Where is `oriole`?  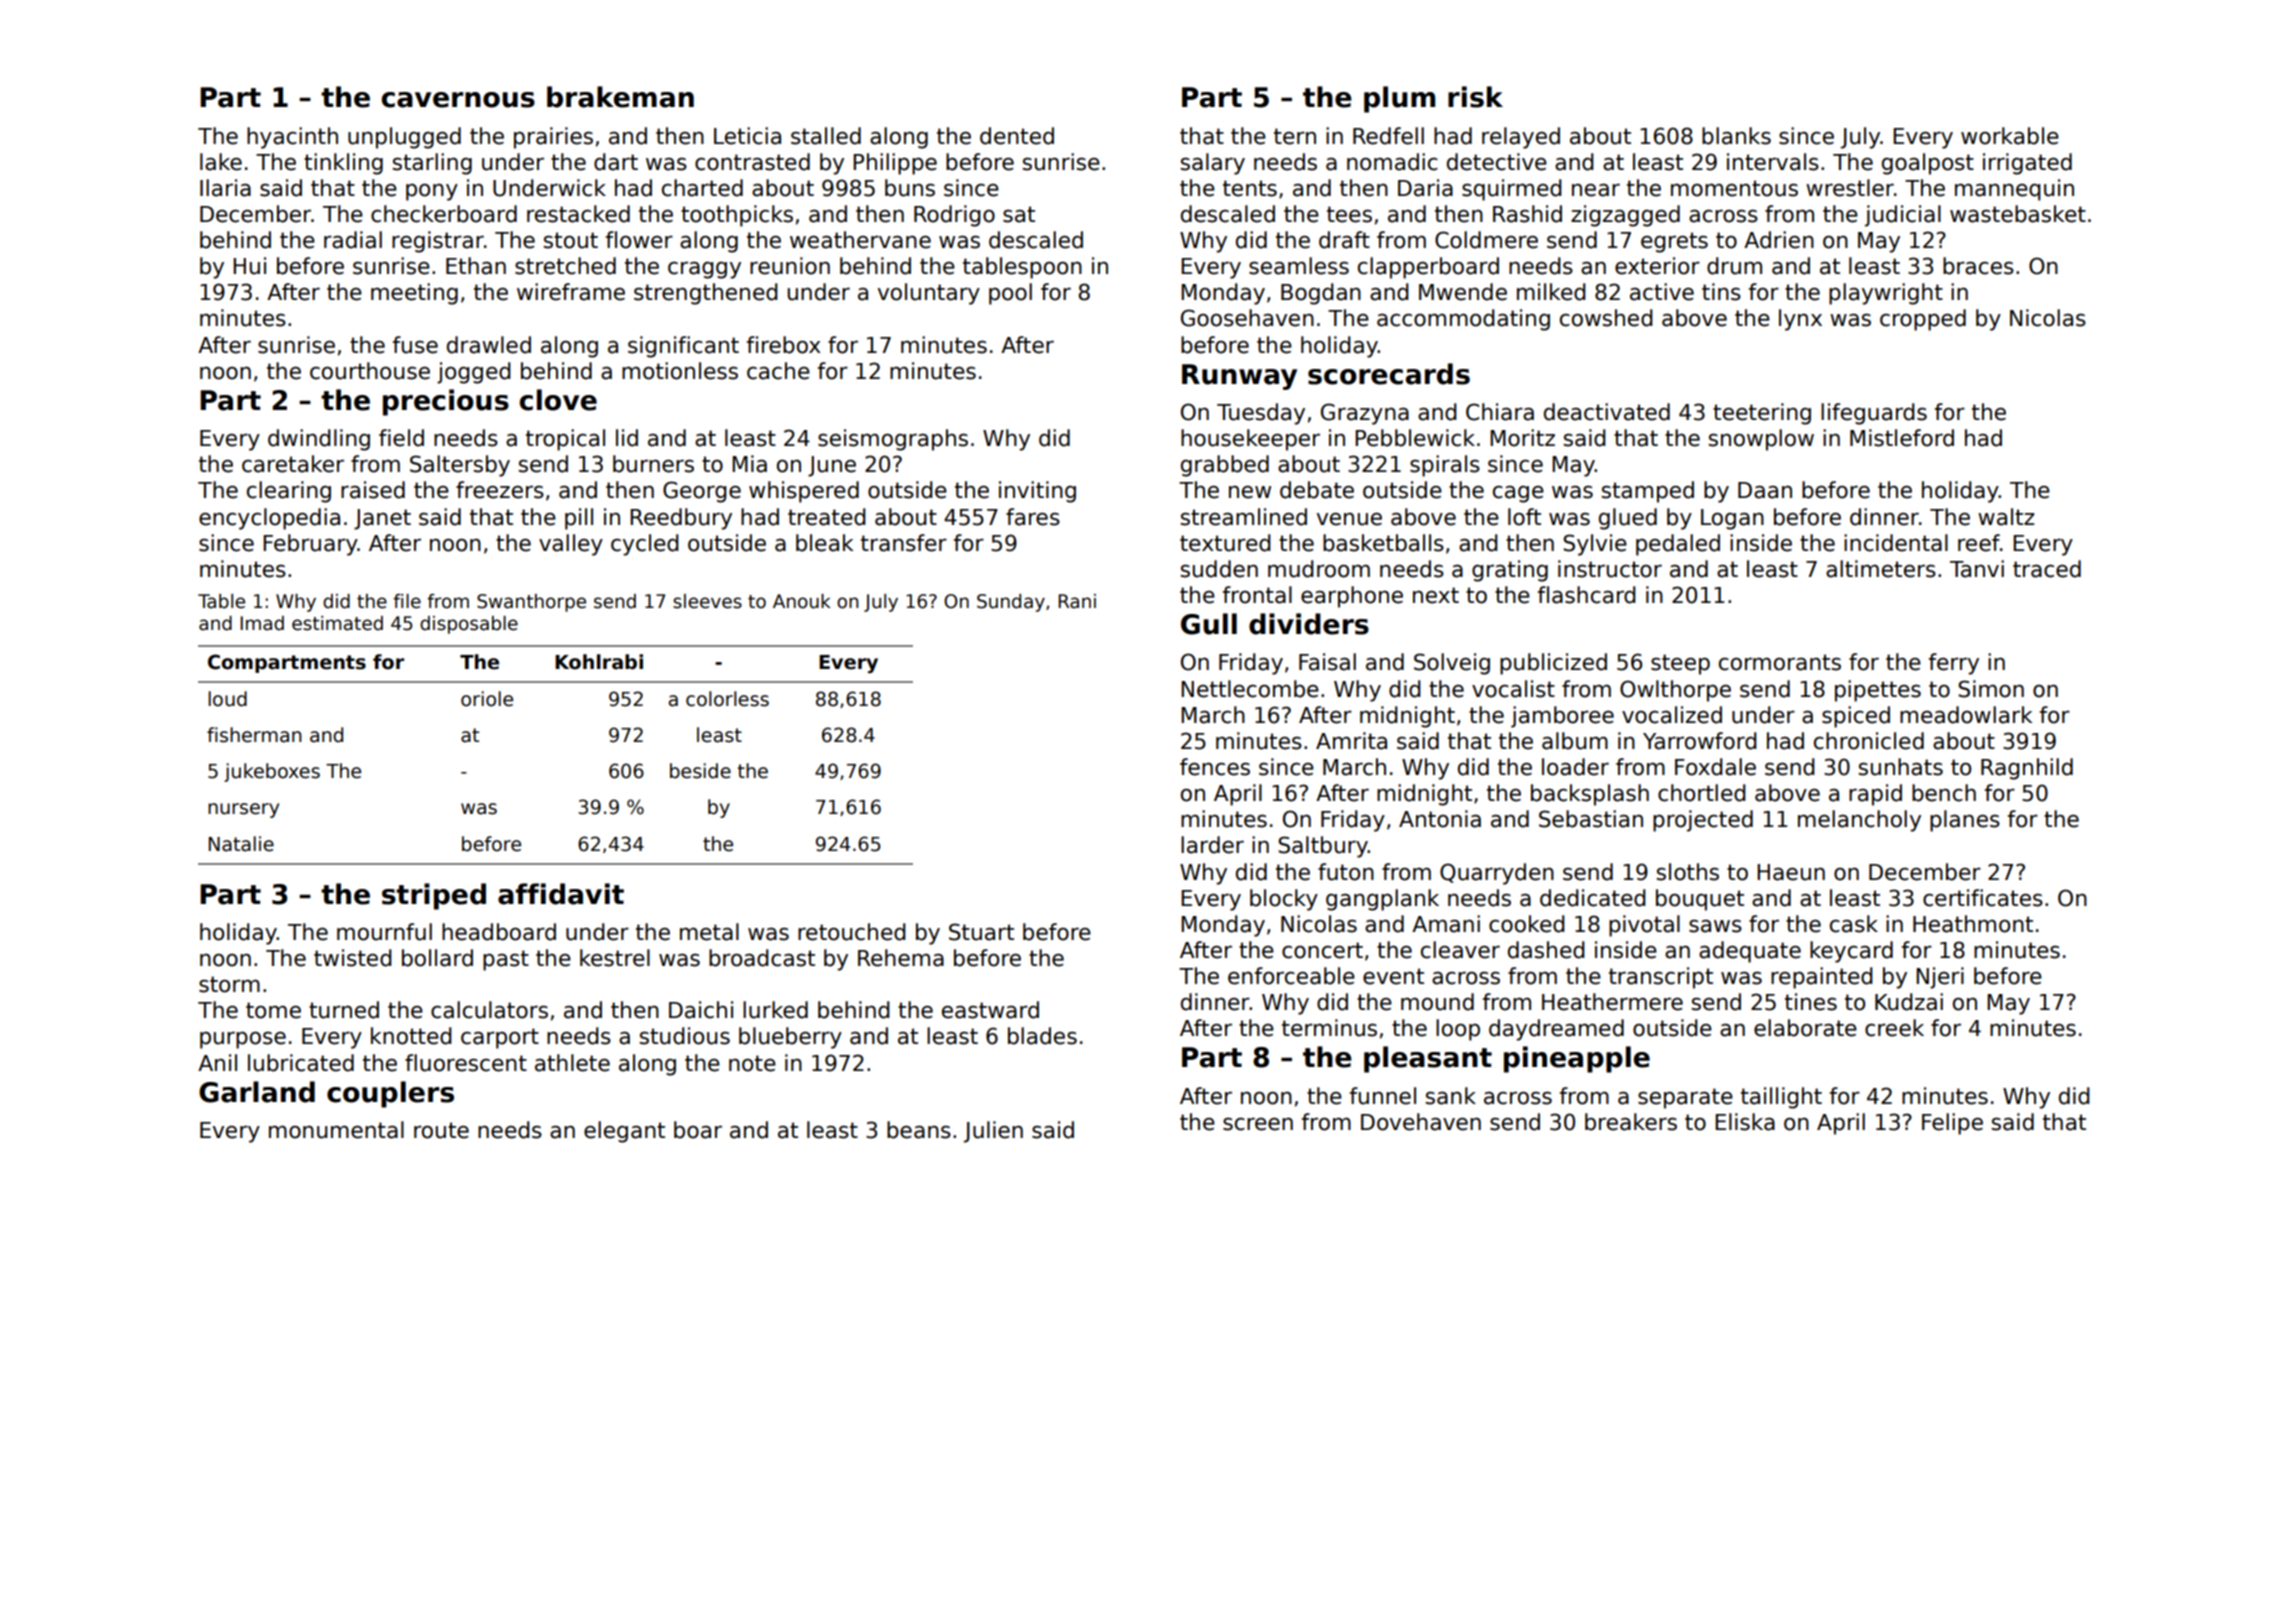
oriole is located at coordinates (487, 699).
